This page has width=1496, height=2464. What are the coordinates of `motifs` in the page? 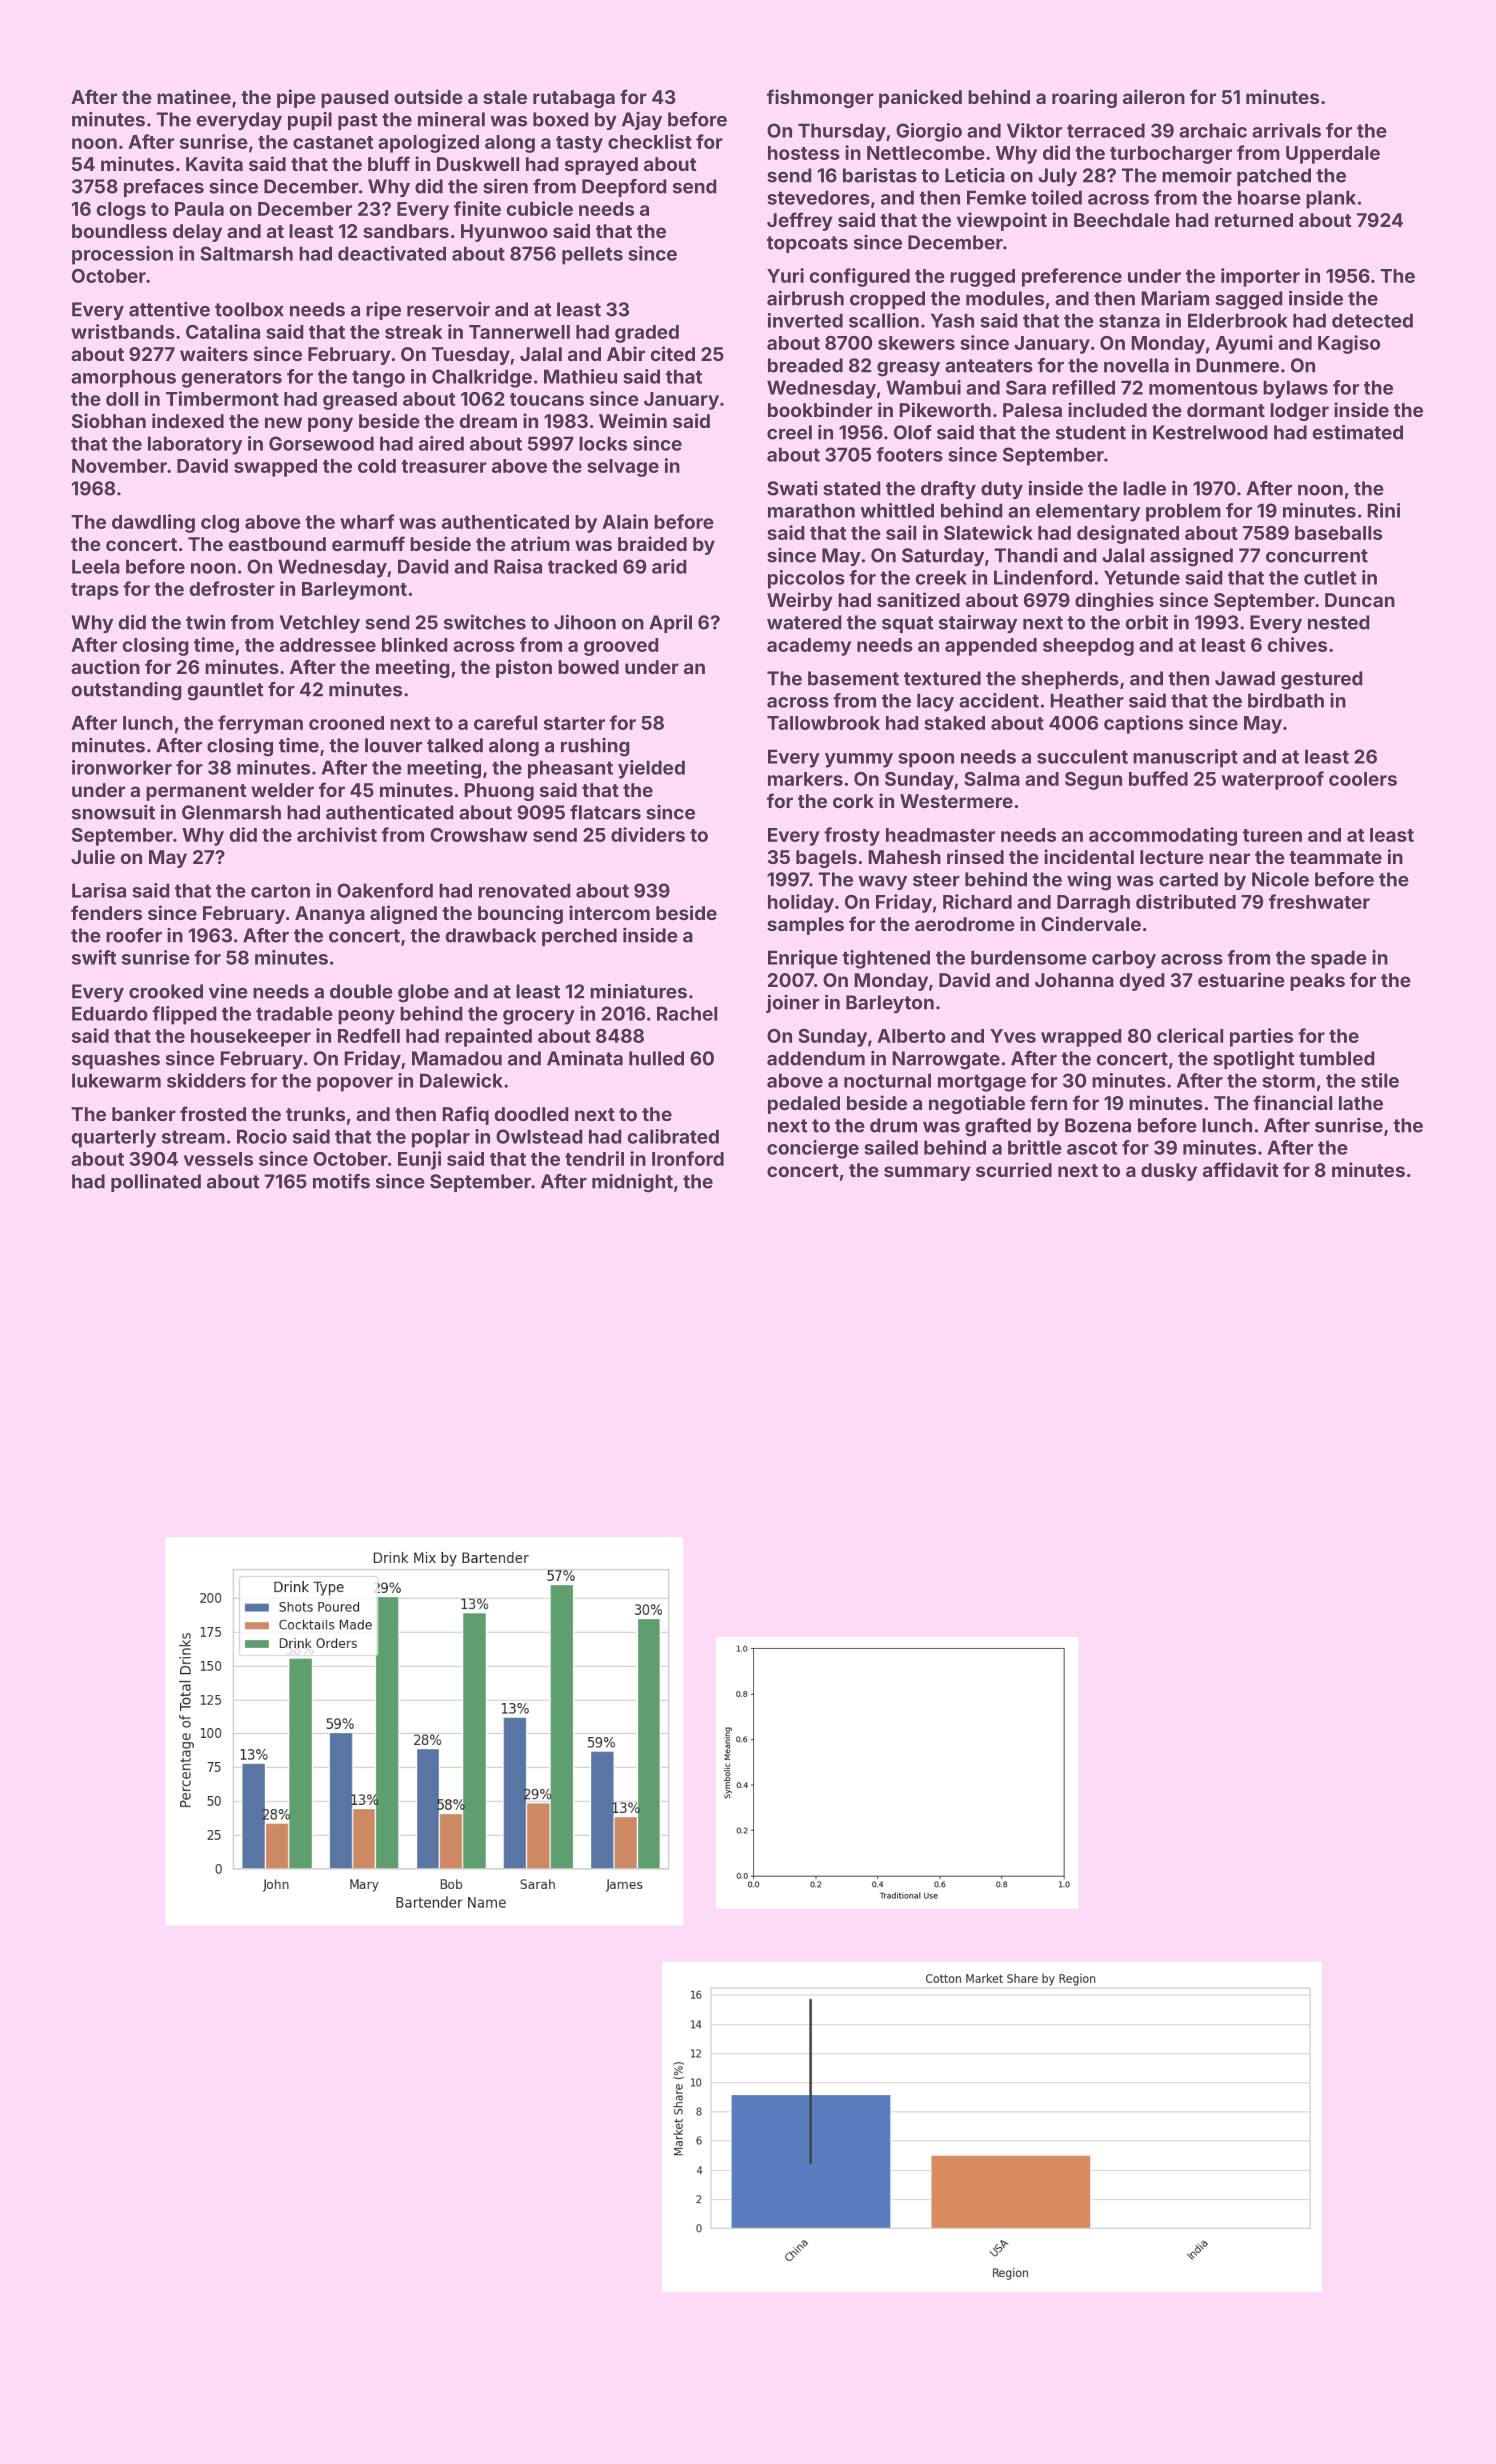 It's located at (341, 1181).
